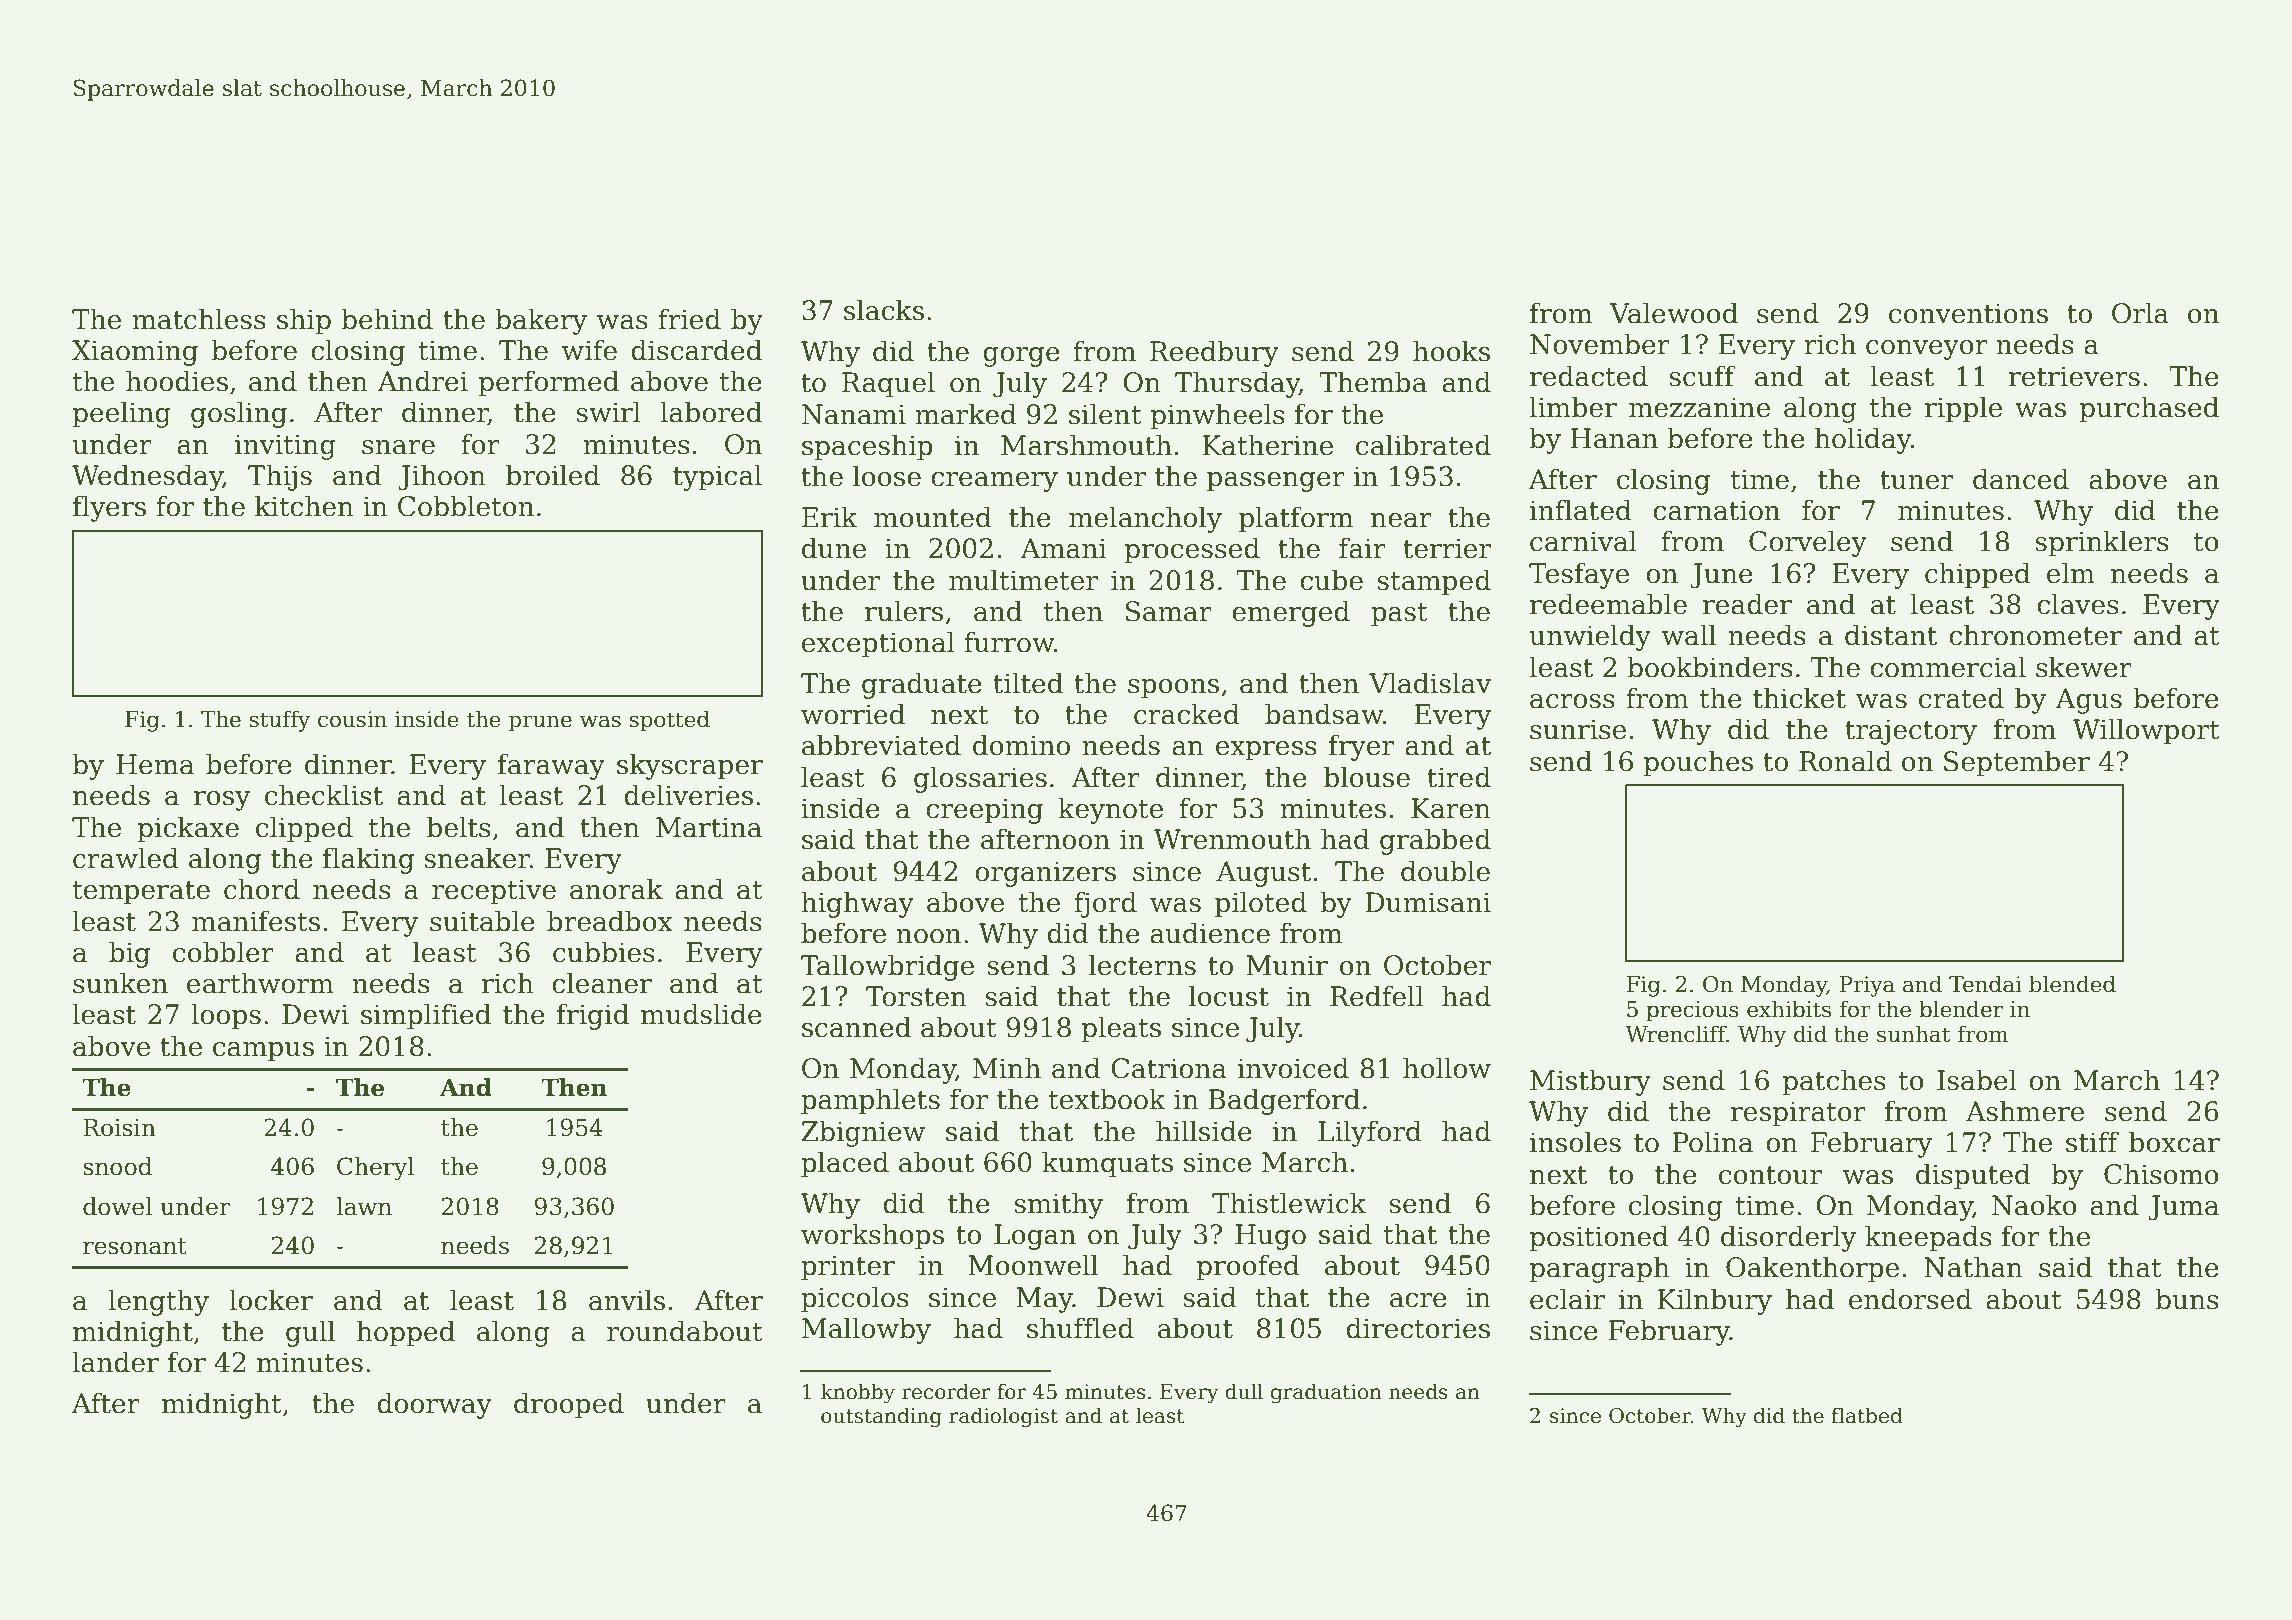  Describe the element at coordinates (1581, 510) in the screenshot. I see `inflated` at that location.
